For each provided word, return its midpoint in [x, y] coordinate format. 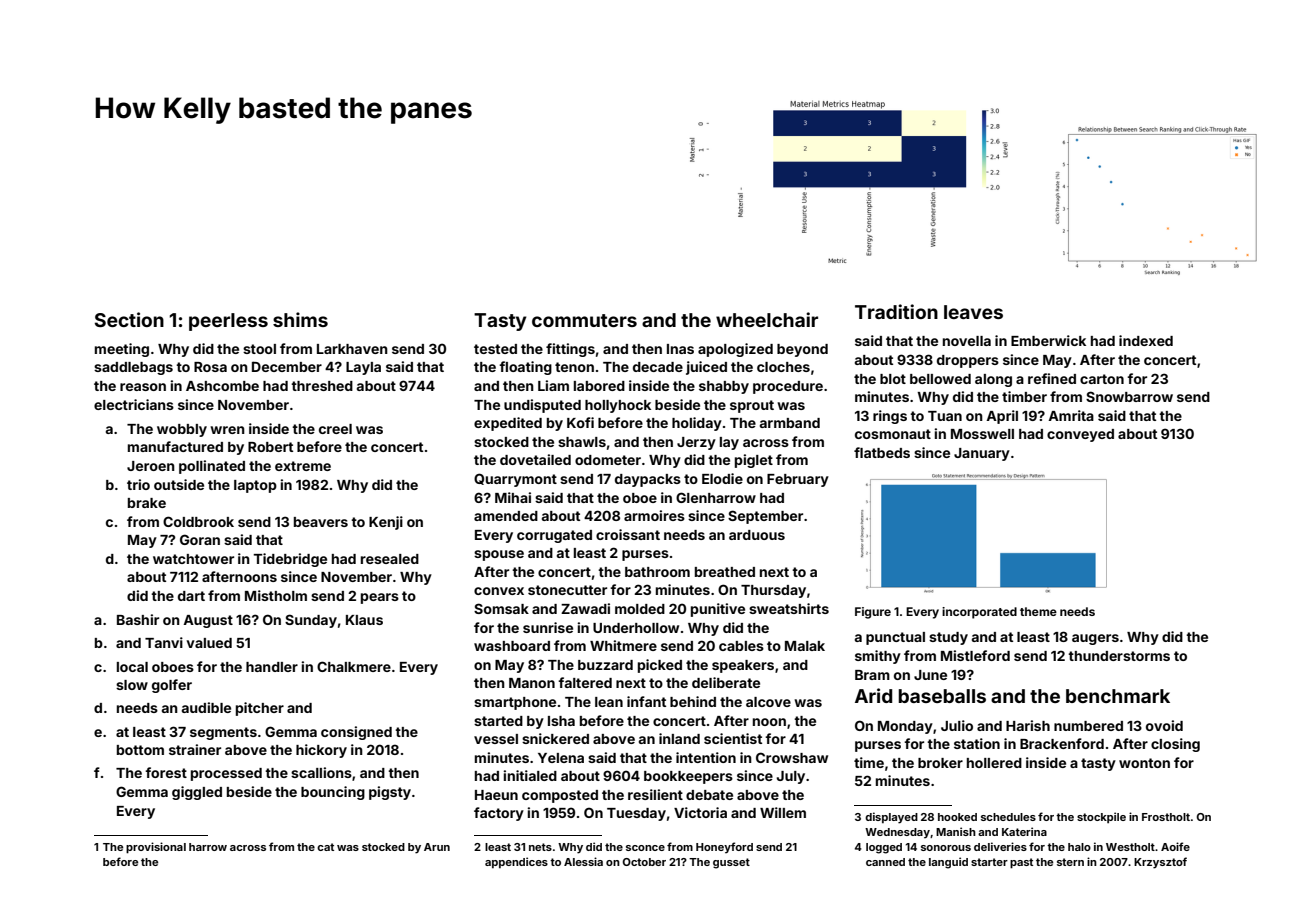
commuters [584, 320]
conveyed [1080, 435]
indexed [1146, 340]
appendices [516, 862]
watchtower [193, 559]
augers [1095, 639]
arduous [757, 535]
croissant [628, 534]
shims [300, 319]
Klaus [364, 620]
